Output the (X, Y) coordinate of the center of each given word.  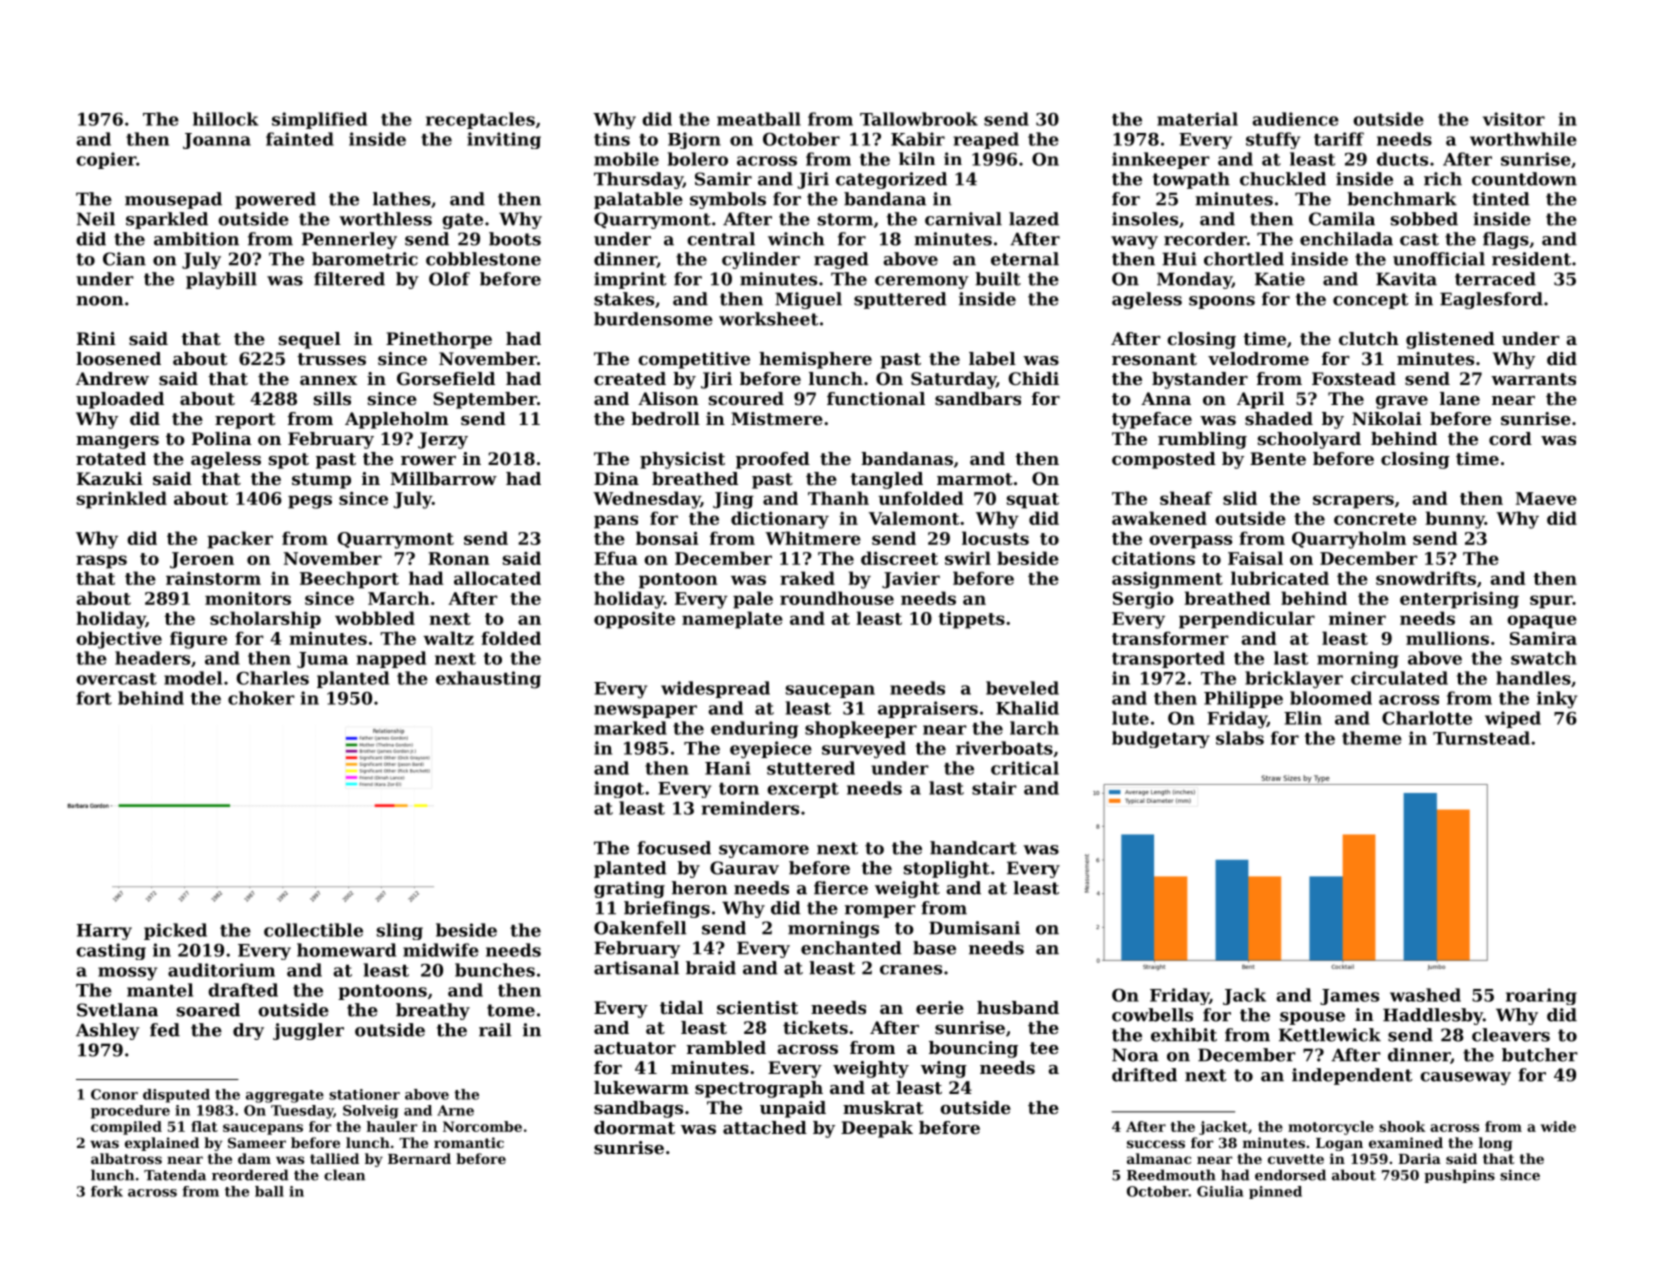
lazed (1034, 219)
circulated (1399, 678)
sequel (310, 340)
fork (107, 1191)
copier (106, 160)
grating (629, 889)
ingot (619, 789)
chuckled (1283, 179)
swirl (968, 558)
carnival (963, 219)
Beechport (349, 580)
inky (1557, 700)
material (1197, 119)
